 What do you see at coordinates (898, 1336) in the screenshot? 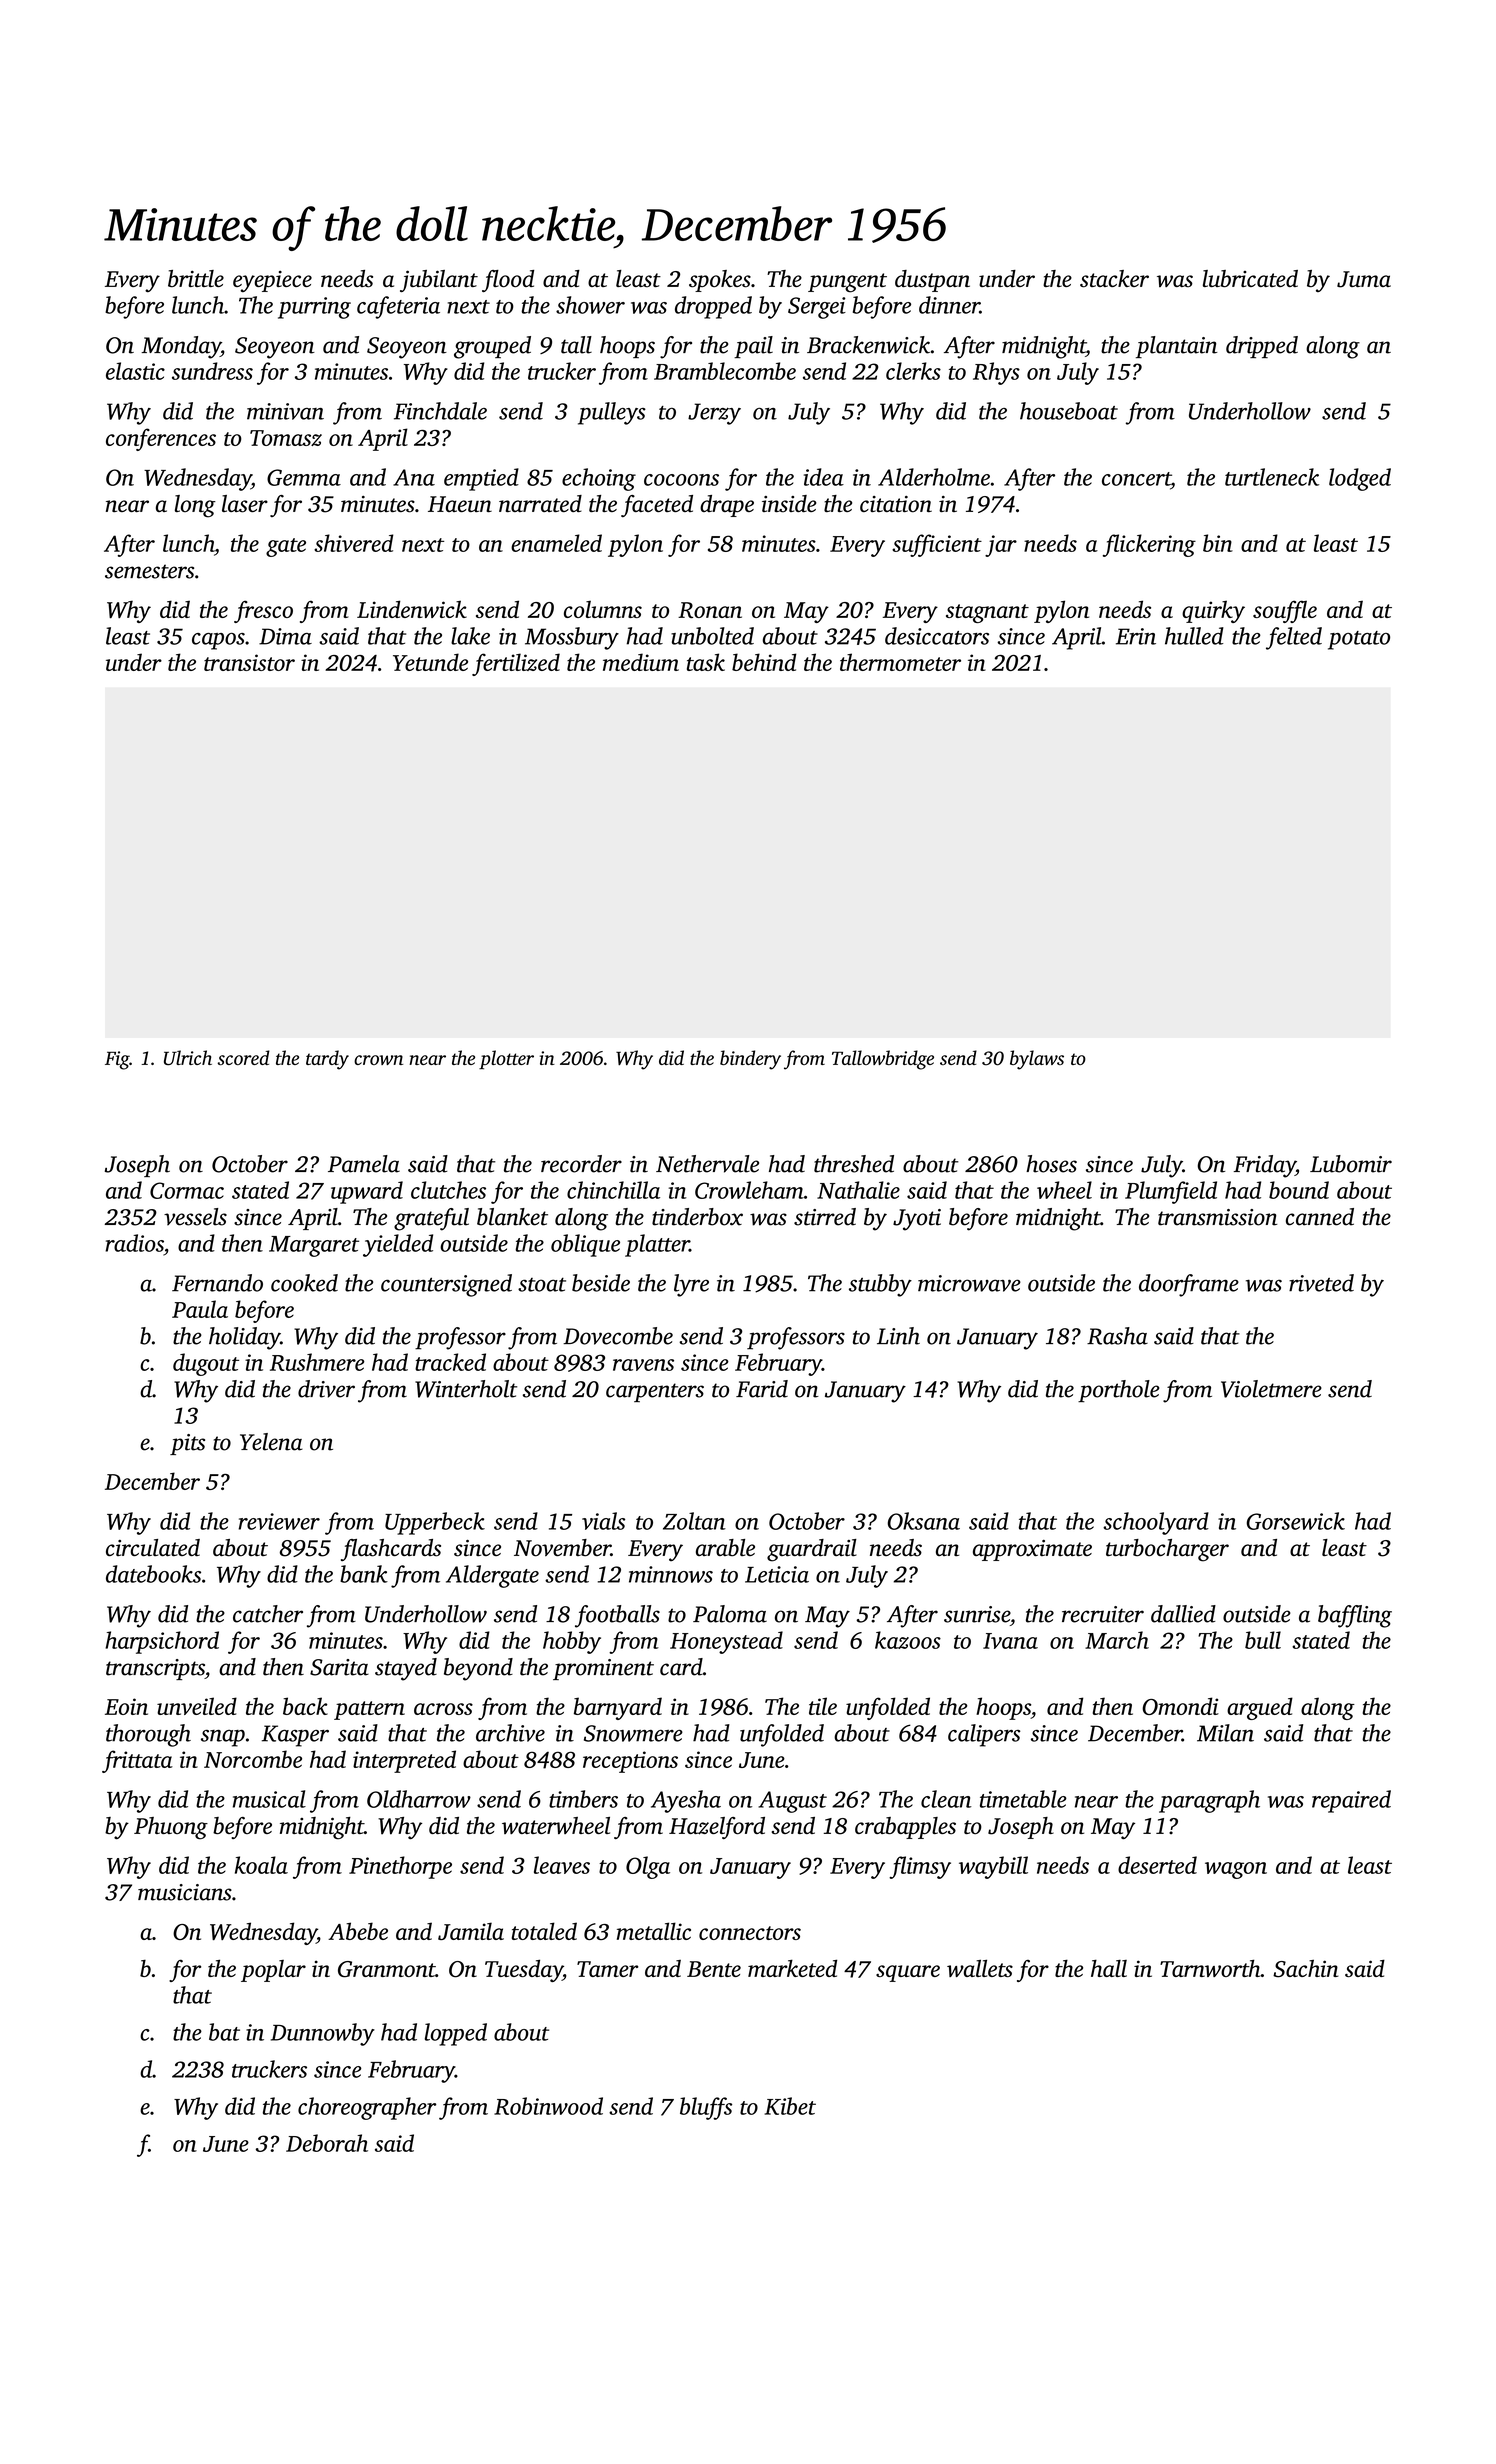
I see `Linh` at bounding box center [898, 1336].
